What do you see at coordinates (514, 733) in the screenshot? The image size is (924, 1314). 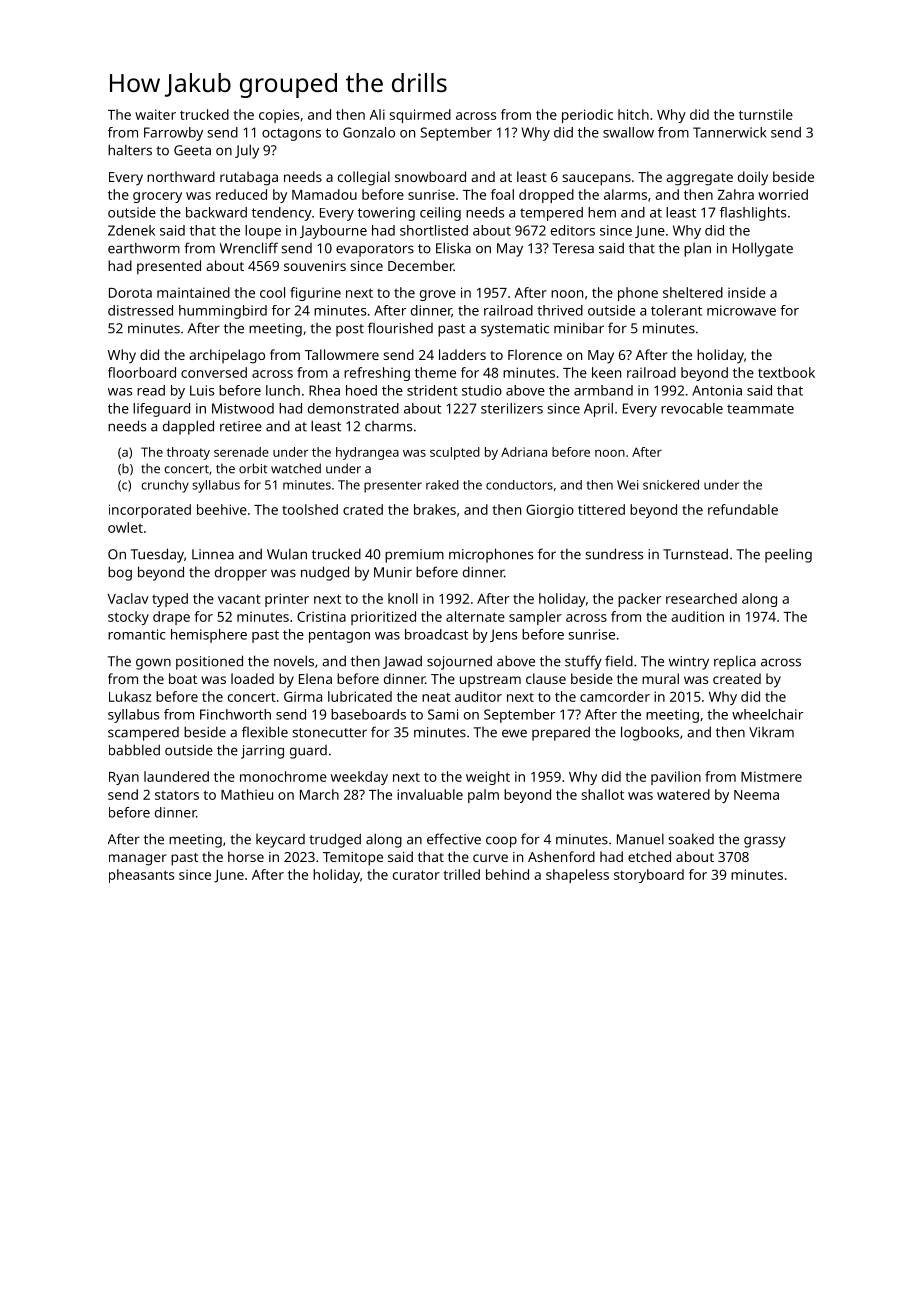 I see `ewe` at bounding box center [514, 733].
